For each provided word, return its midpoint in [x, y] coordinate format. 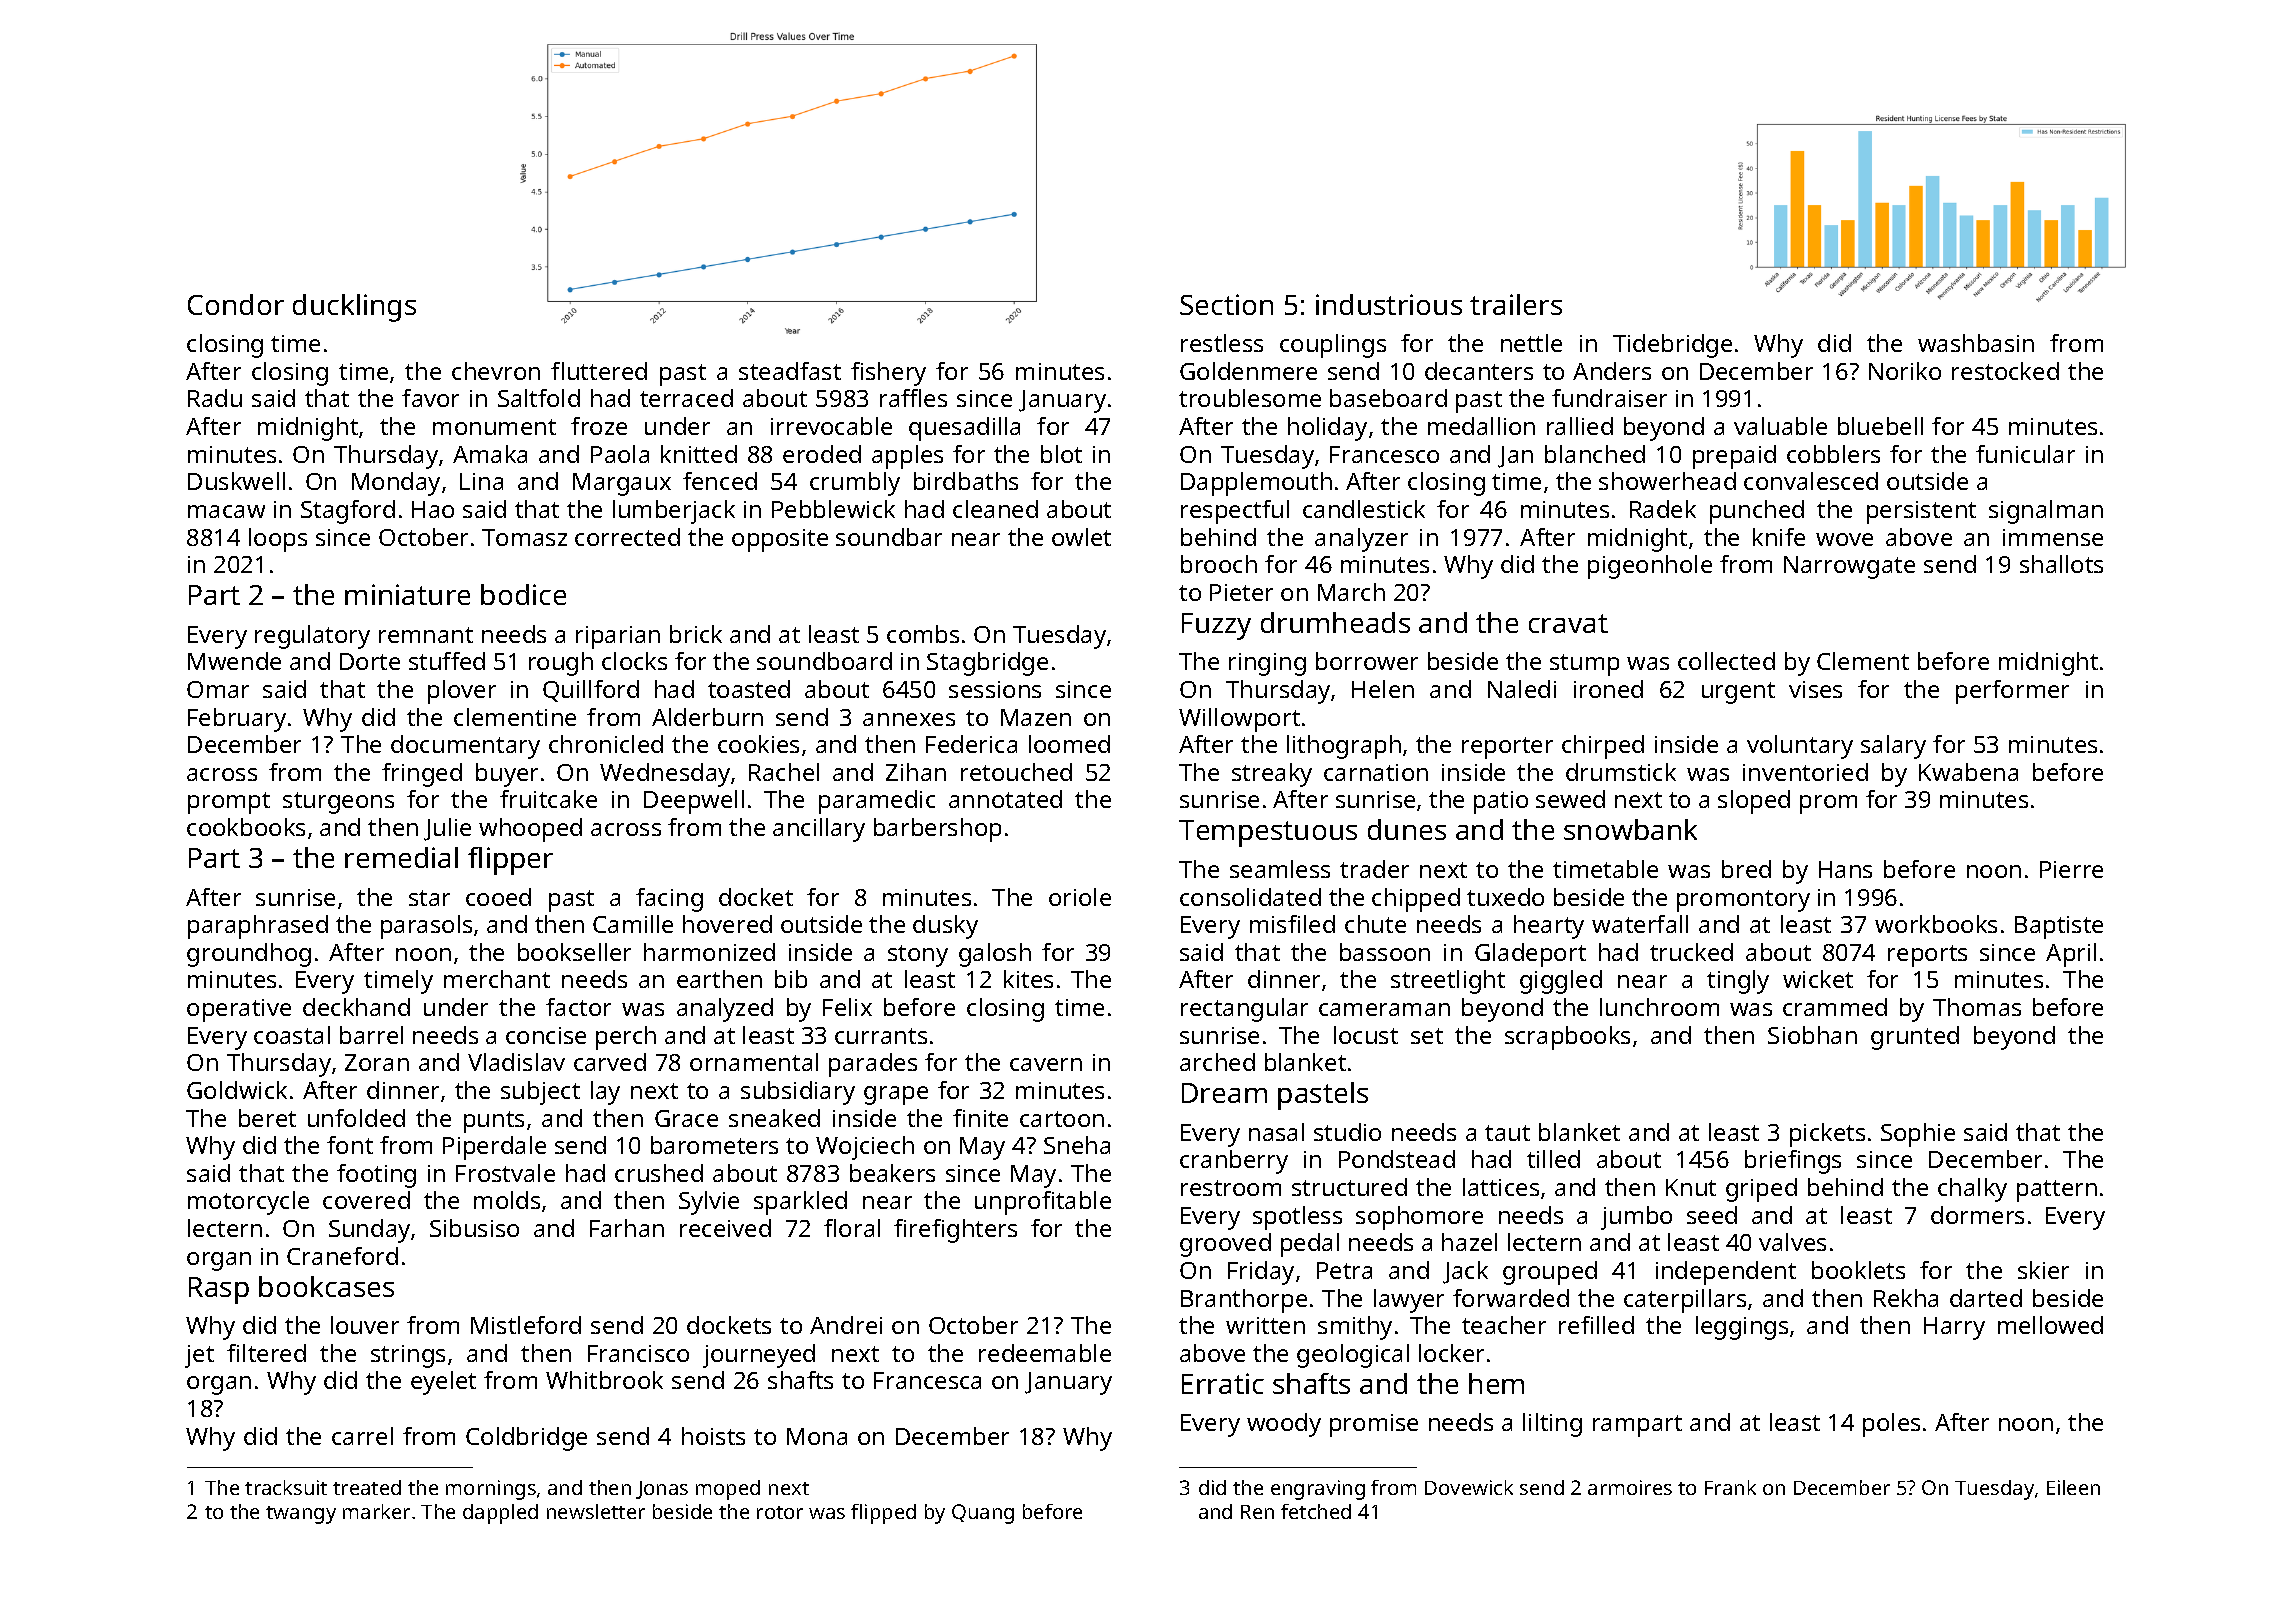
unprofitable [1043, 1203]
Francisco [638, 1353]
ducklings [354, 308]
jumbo [1636, 1218]
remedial [401, 857]
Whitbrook [604, 1380]
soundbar [889, 537]
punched [1757, 512]
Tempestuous [1268, 833]
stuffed [447, 661]
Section [1226, 304]
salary [1893, 747]
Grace [686, 1118]
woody [1284, 1425]
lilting [1552, 1425]
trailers [1516, 304]
